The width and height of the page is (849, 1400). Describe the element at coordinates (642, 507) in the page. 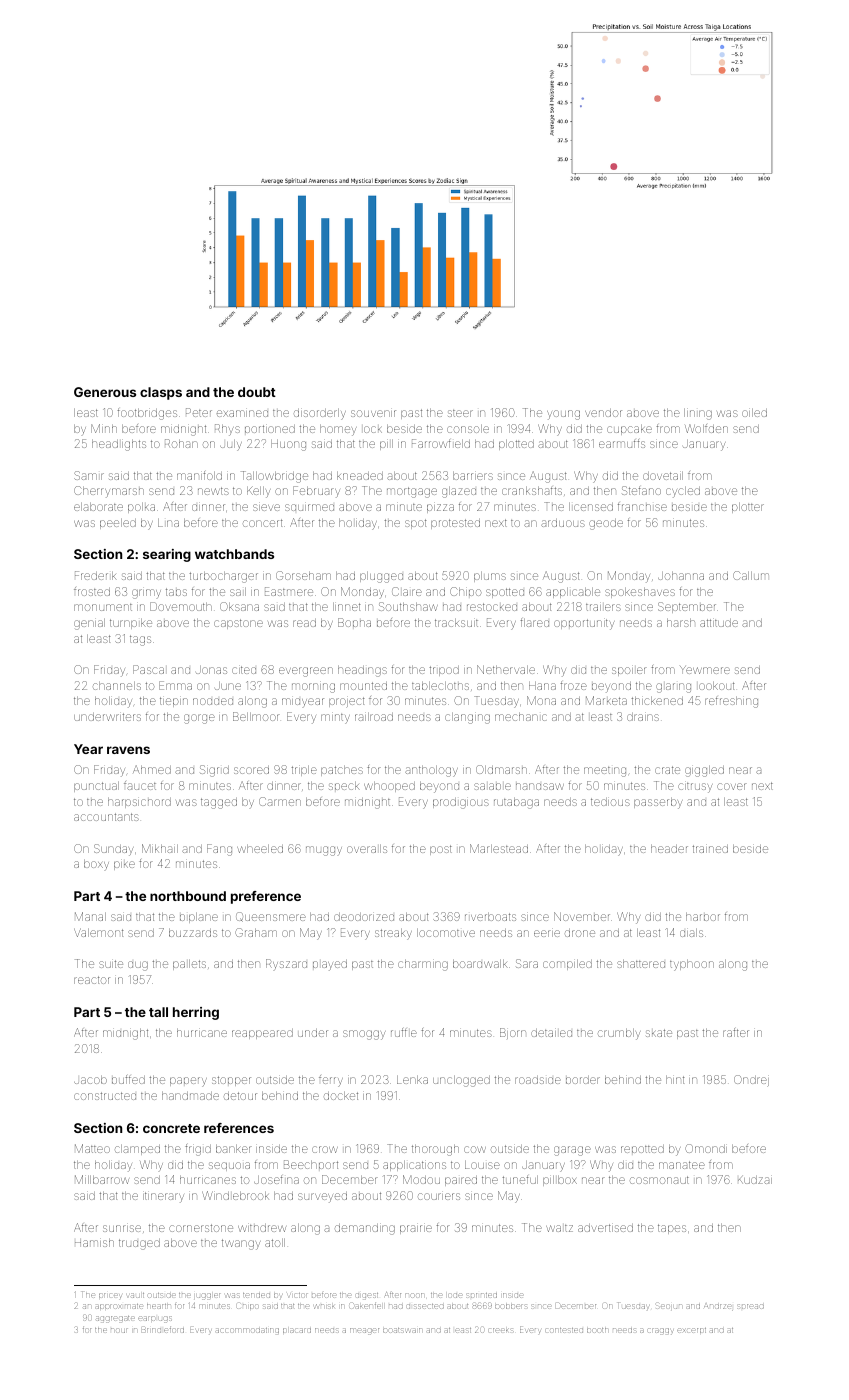

I see `franchise` at that location.
